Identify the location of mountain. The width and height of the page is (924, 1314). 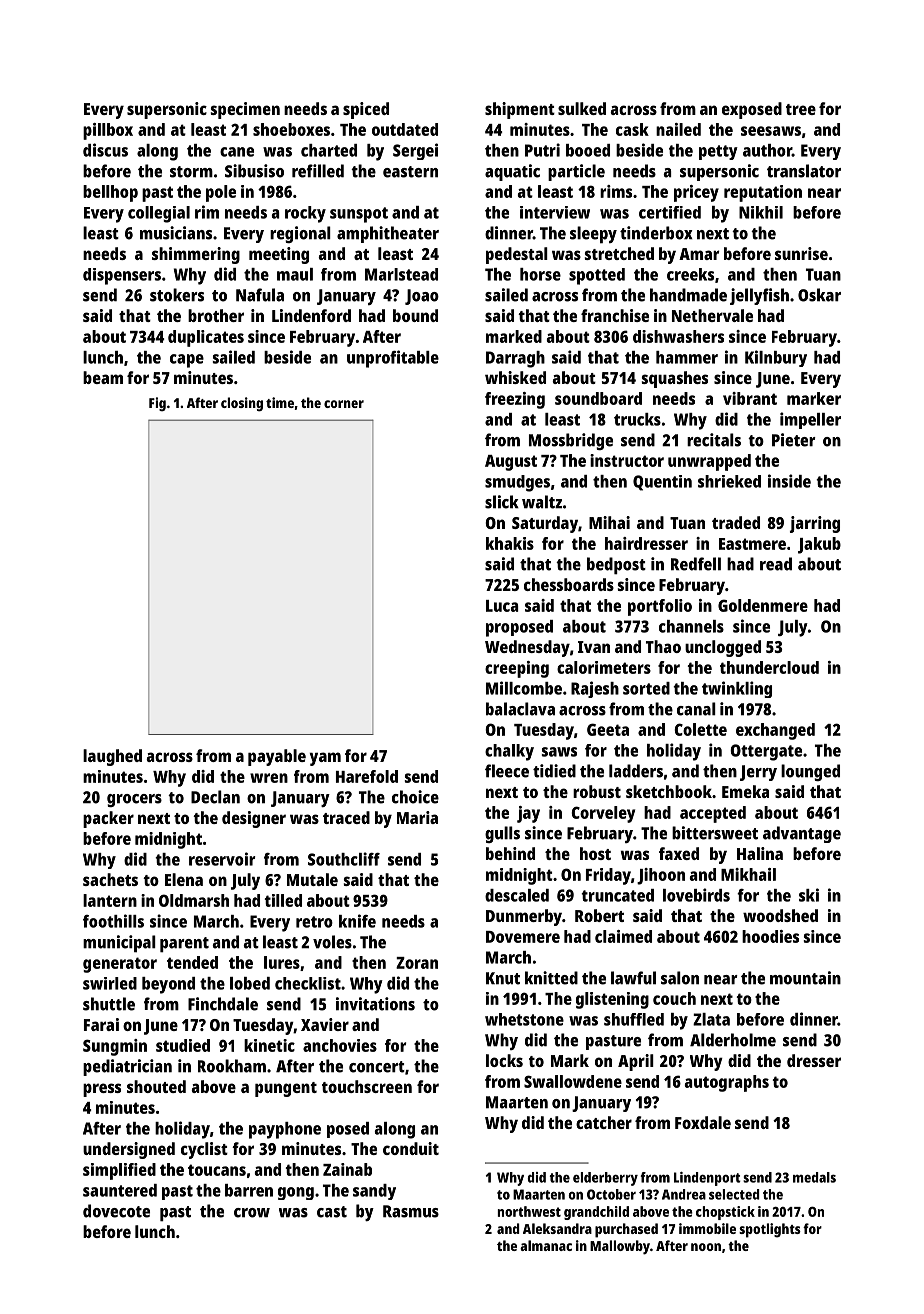
(805, 978).
